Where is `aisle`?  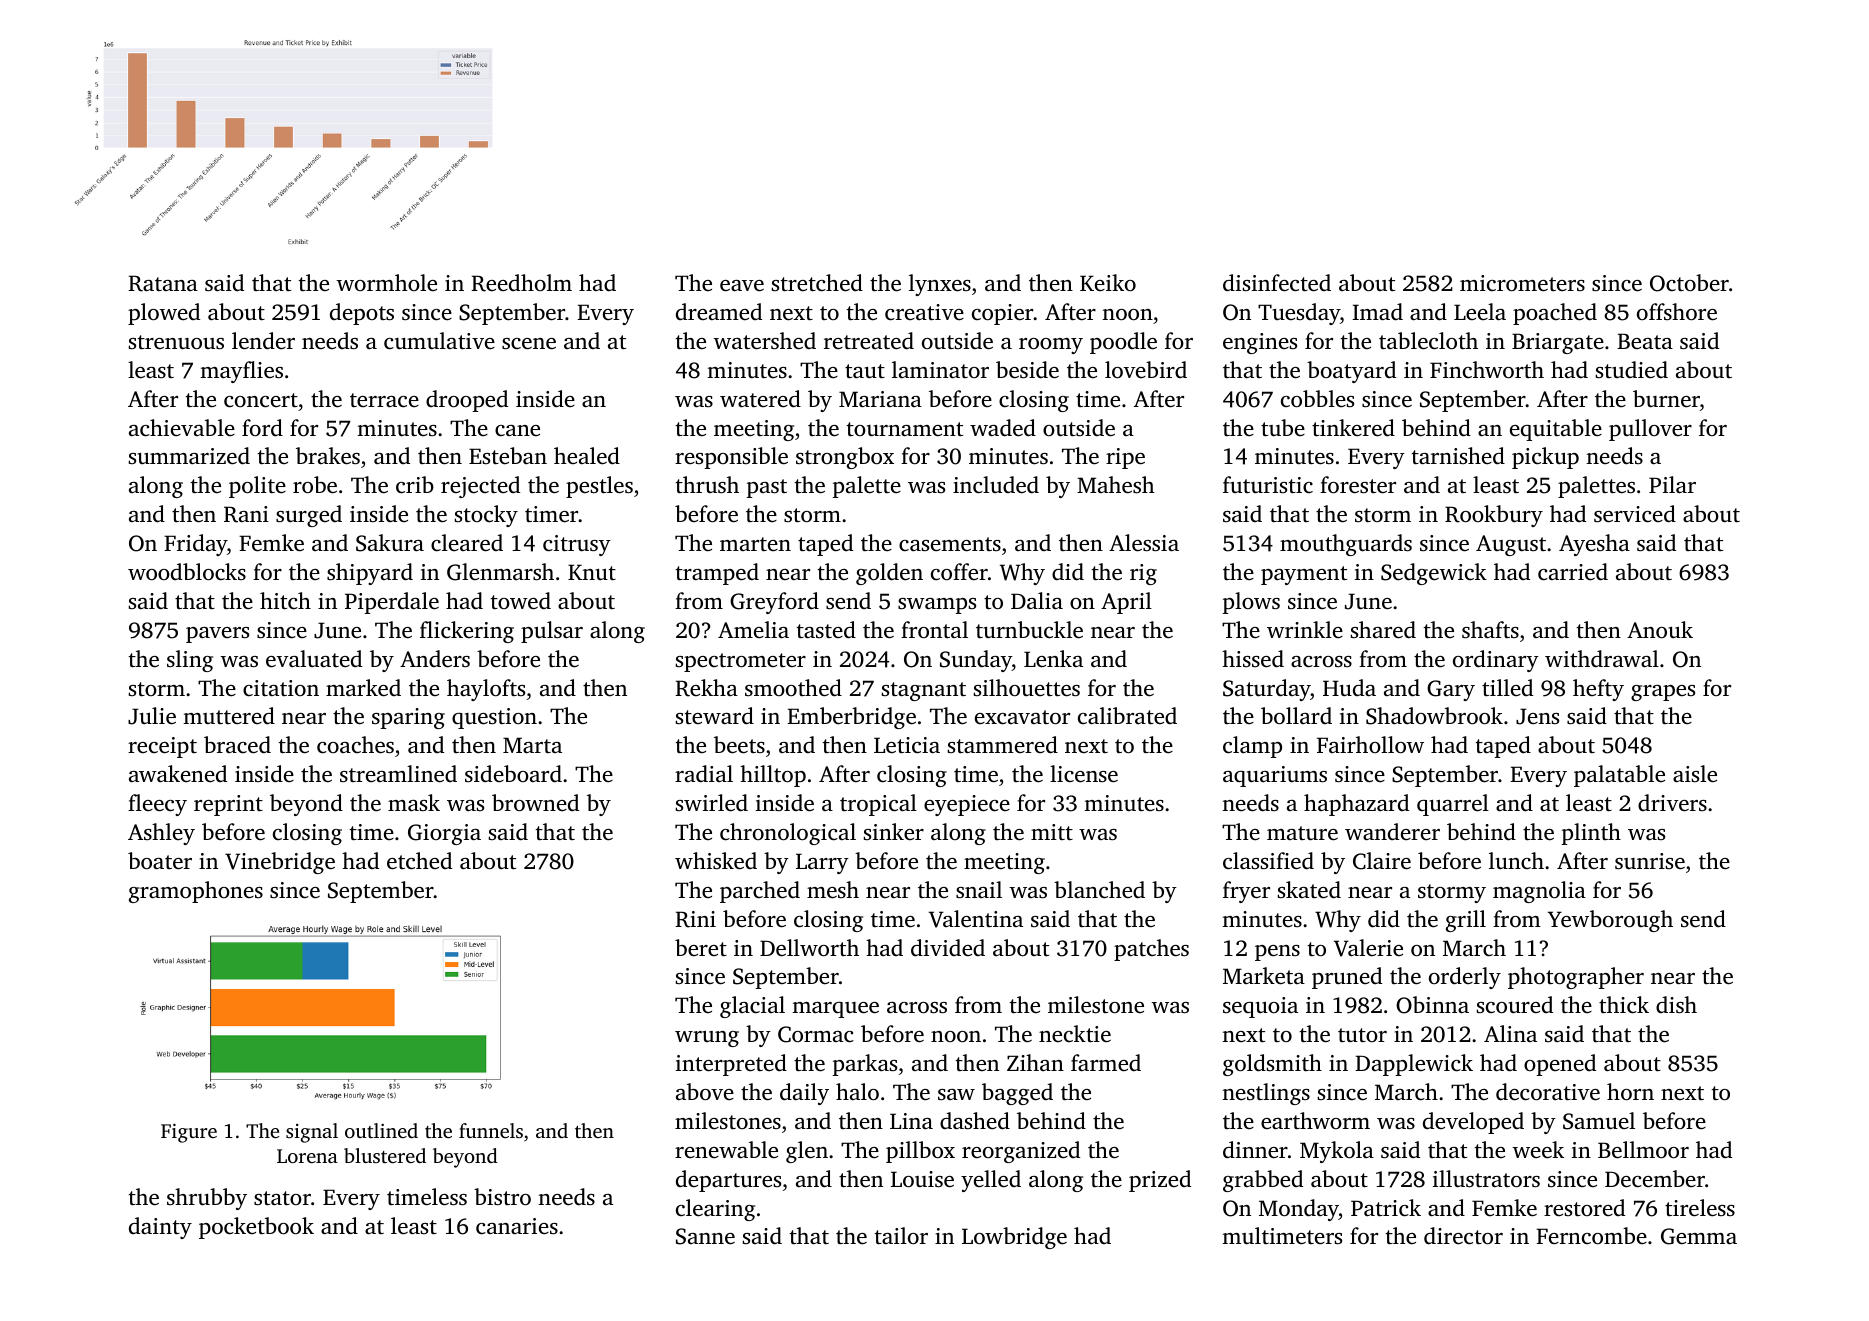
aisle is located at coordinates (1695, 773).
